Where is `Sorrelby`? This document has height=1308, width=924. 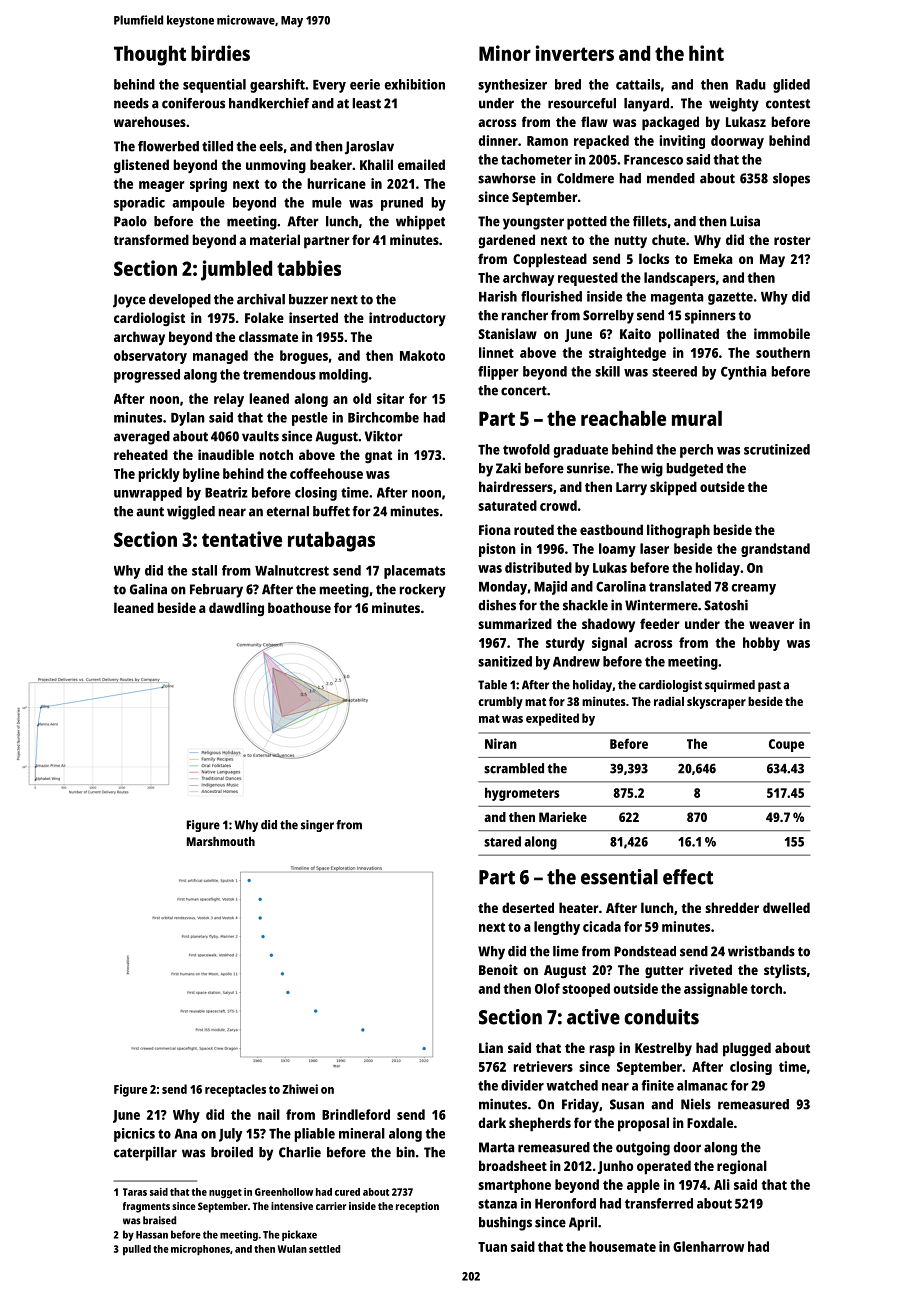
Sorrelby is located at coordinates (608, 317).
